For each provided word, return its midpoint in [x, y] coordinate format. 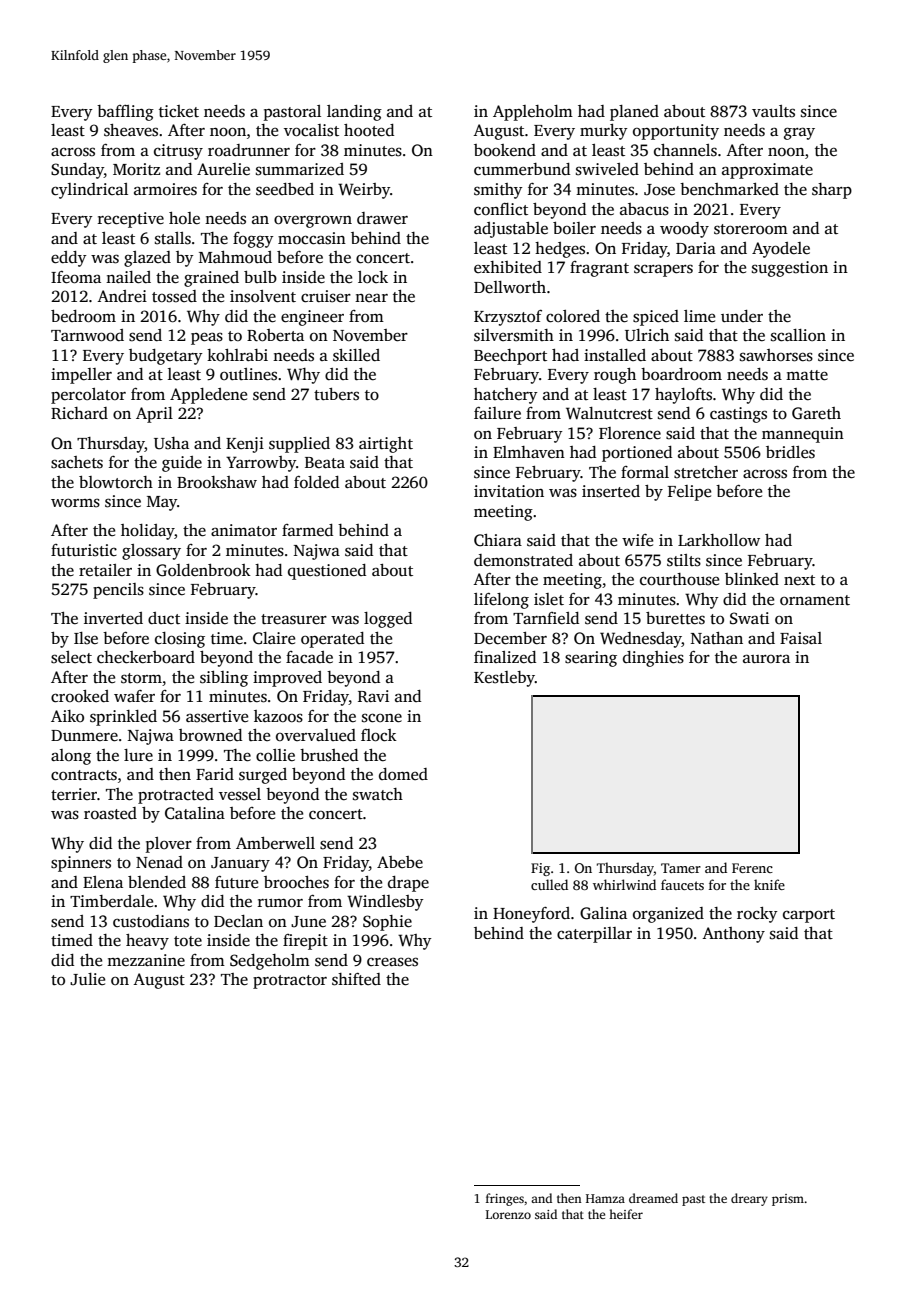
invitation [509, 491]
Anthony [733, 935]
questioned [327, 572]
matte [807, 375]
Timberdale [111, 901]
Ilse [86, 638]
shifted [356, 979]
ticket [179, 111]
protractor [290, 982]
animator [244, 530]
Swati [749, 618]
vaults [773, 111]
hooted [369, 130]
